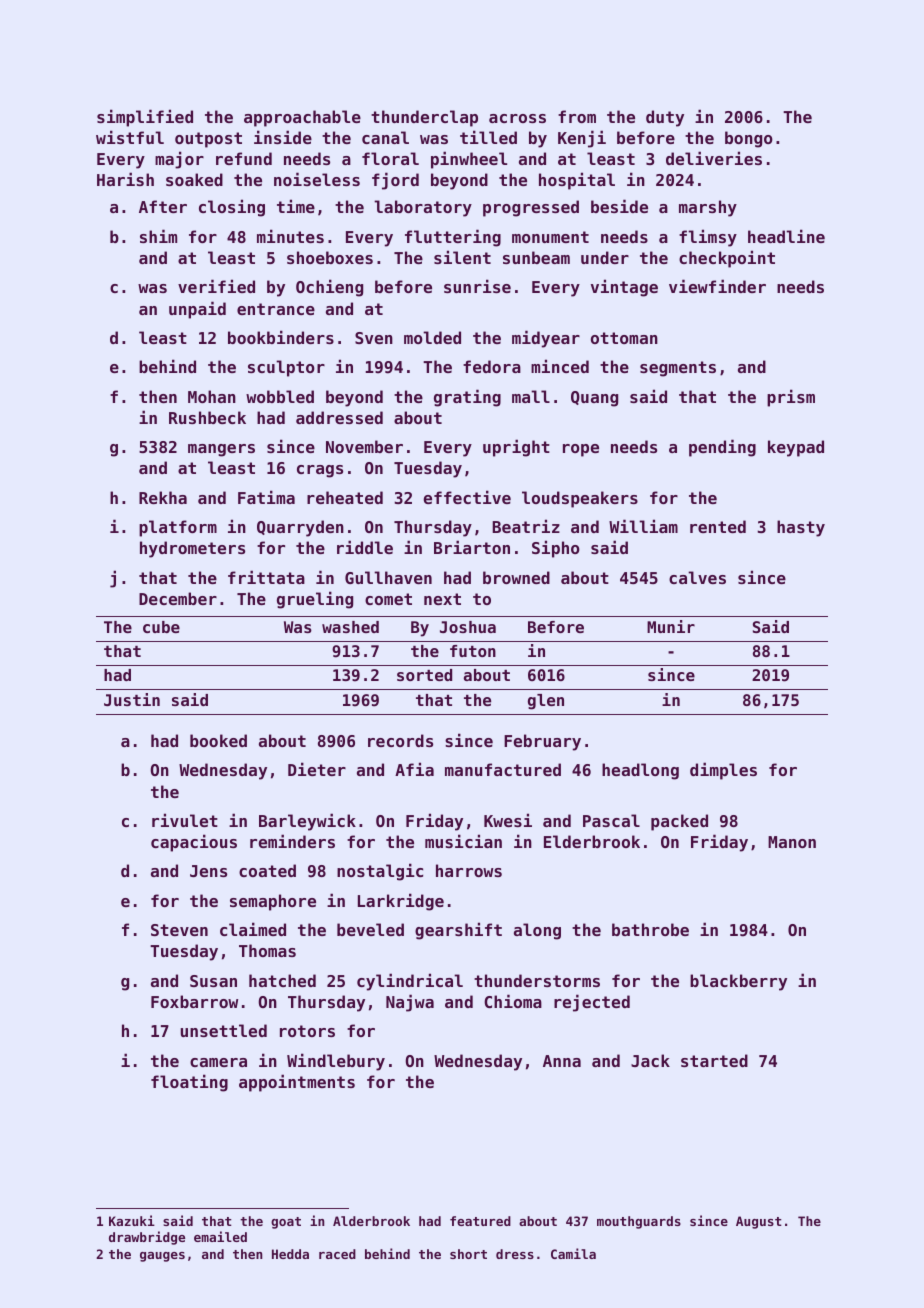  I want to click on simplified, so click(145, 118).
